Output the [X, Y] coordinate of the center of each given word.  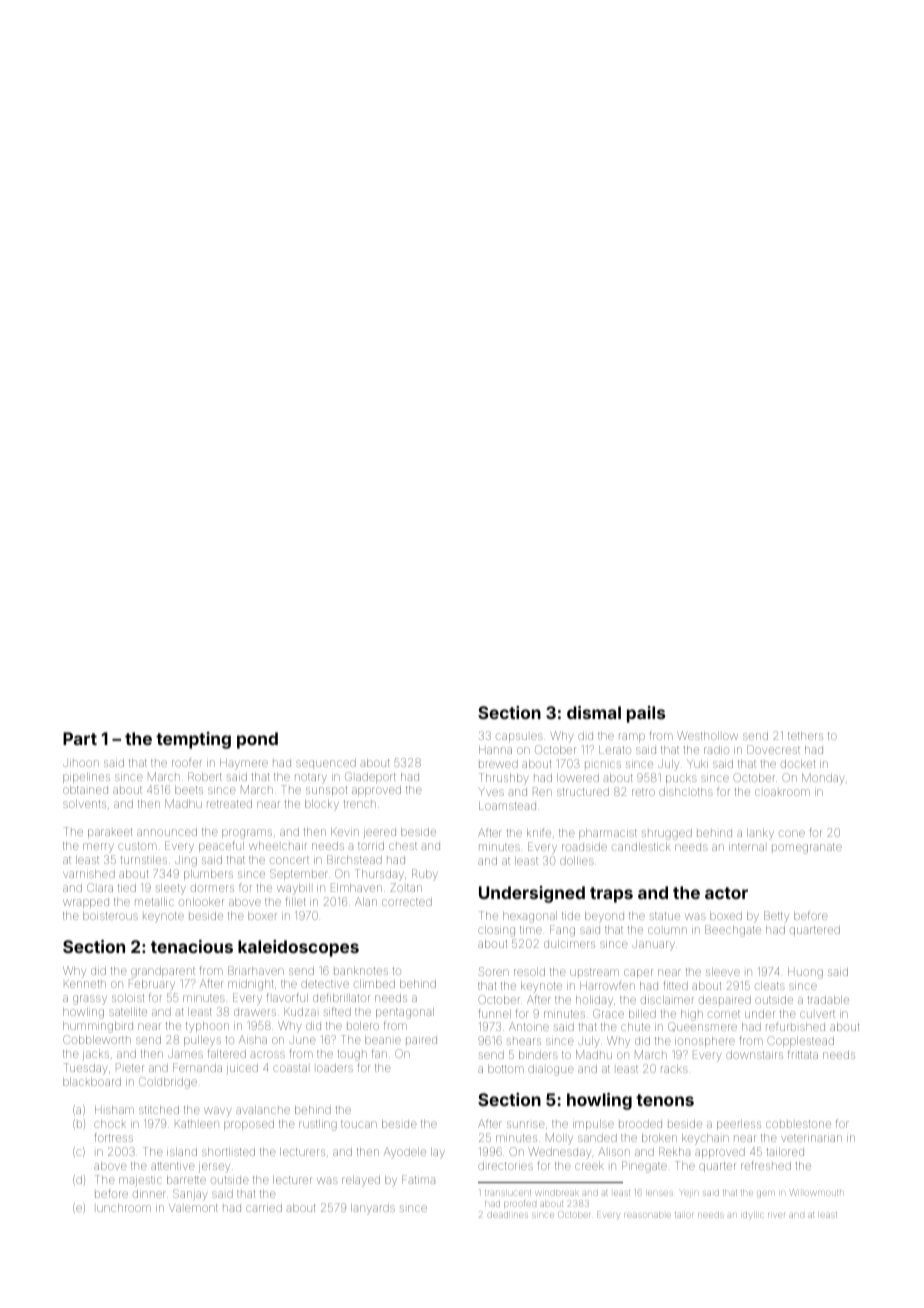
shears [524, 1041]
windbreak [557, 1193]
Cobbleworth [97, 1039]
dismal [594, 712]
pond [257, 740]
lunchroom [124, 1208]
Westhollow [707, 735]
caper [638, 973]
